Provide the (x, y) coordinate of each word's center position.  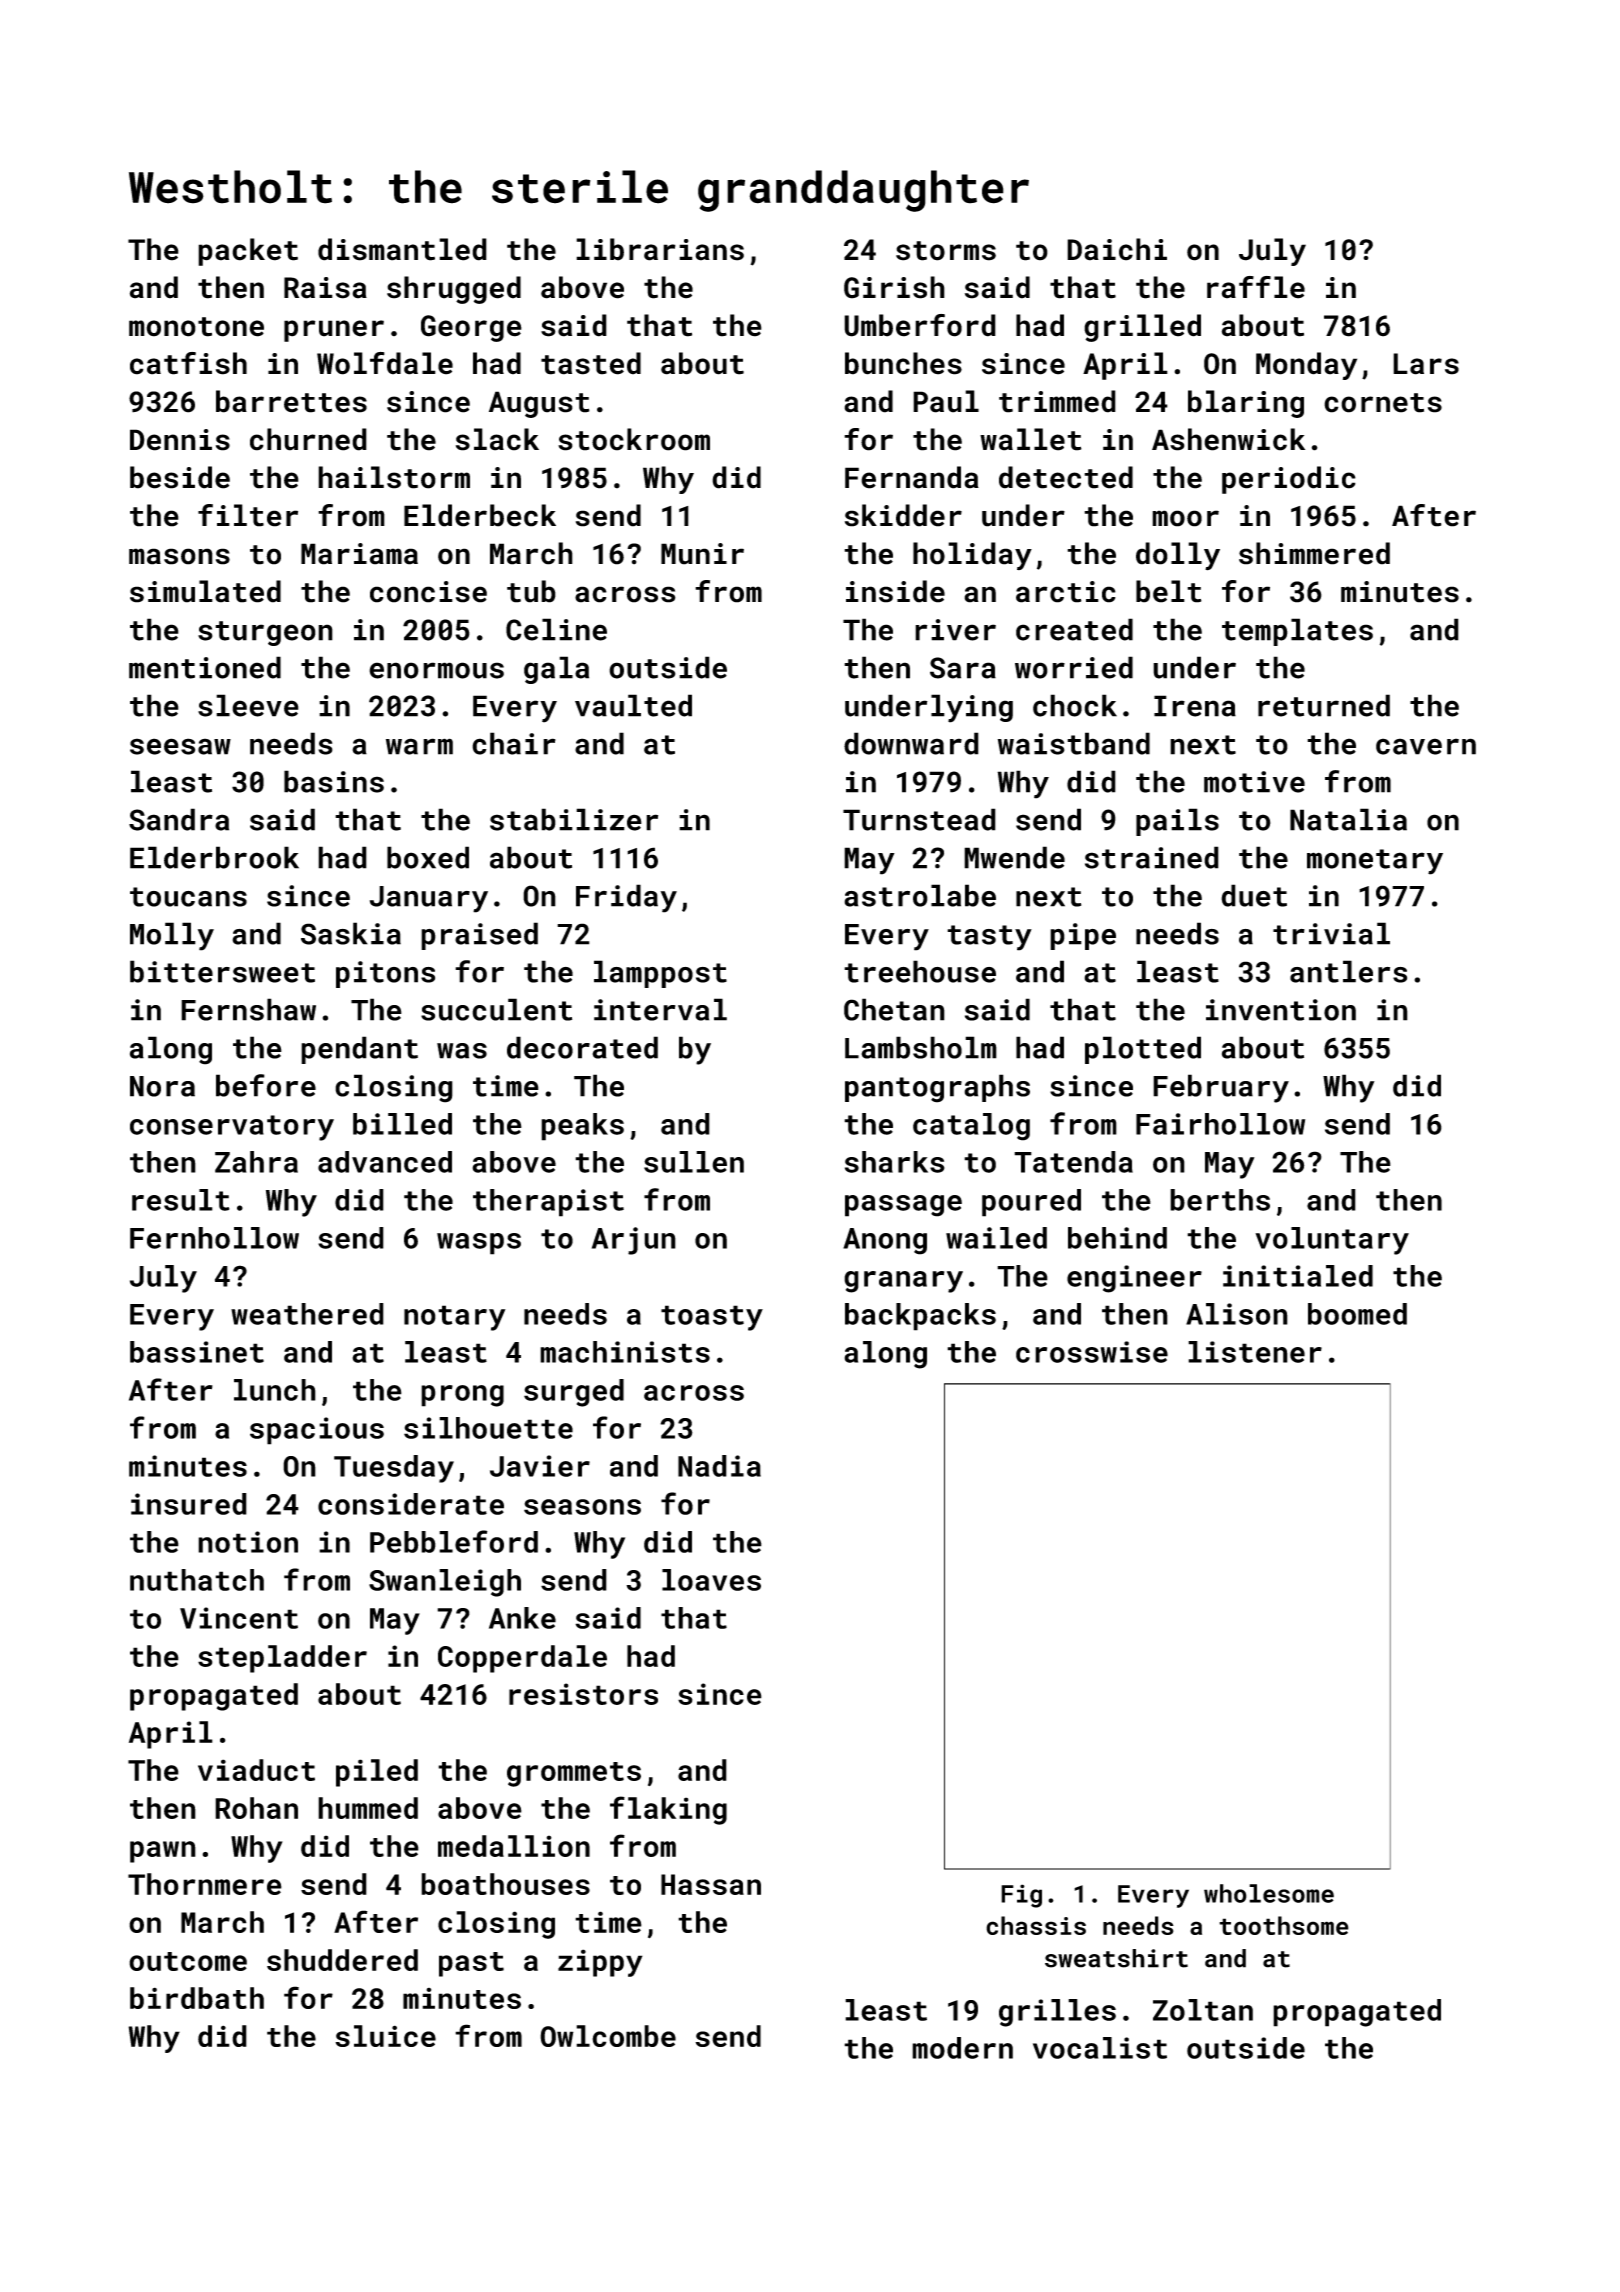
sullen (694, 1162)
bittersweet (222, 971)
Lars (1426, 364)
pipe (1083, 936)
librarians (660, 249)
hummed (368, 1808)
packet (248, 252)
